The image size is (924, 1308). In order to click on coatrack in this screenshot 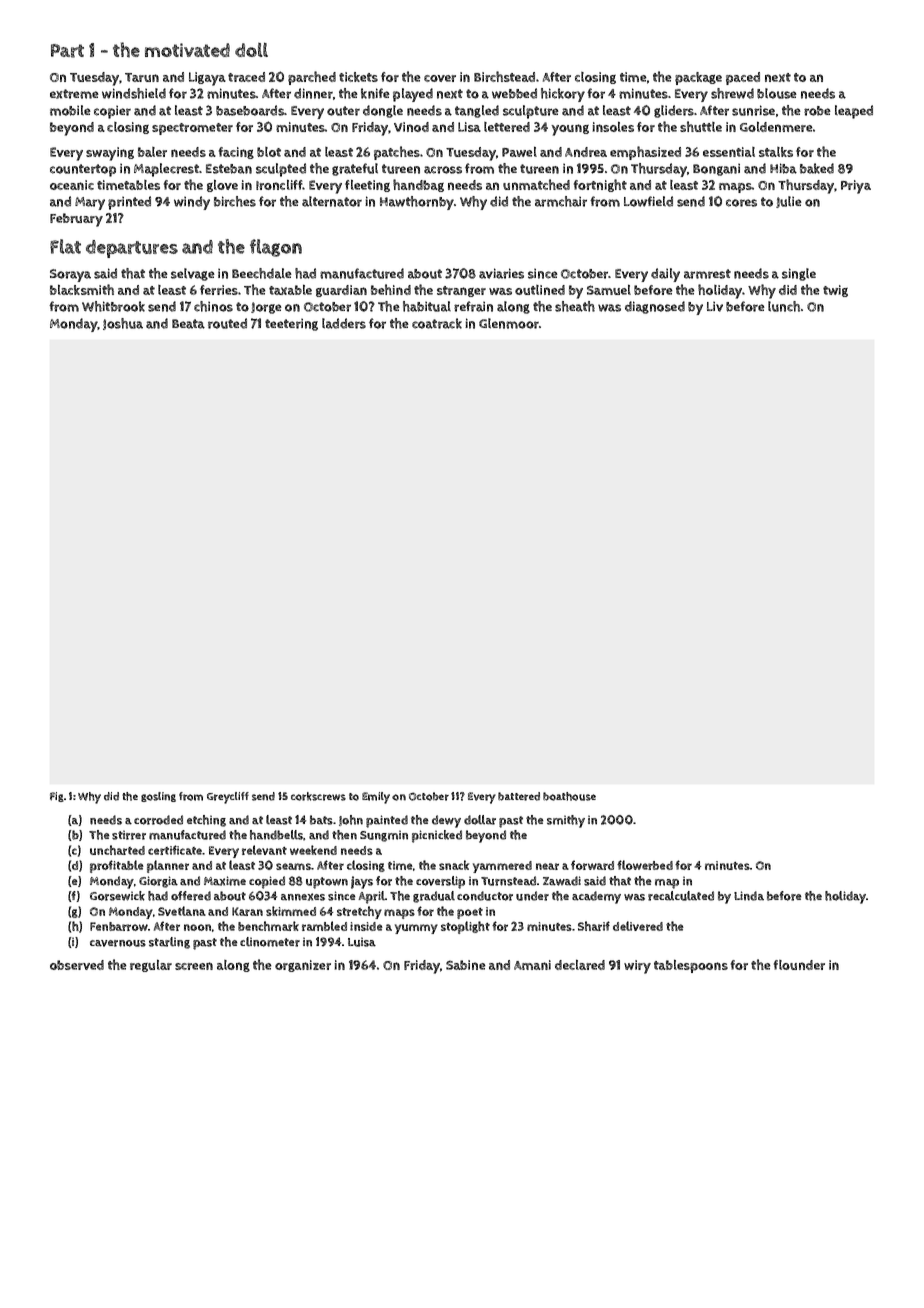, I will do `click(437, 323)`.
